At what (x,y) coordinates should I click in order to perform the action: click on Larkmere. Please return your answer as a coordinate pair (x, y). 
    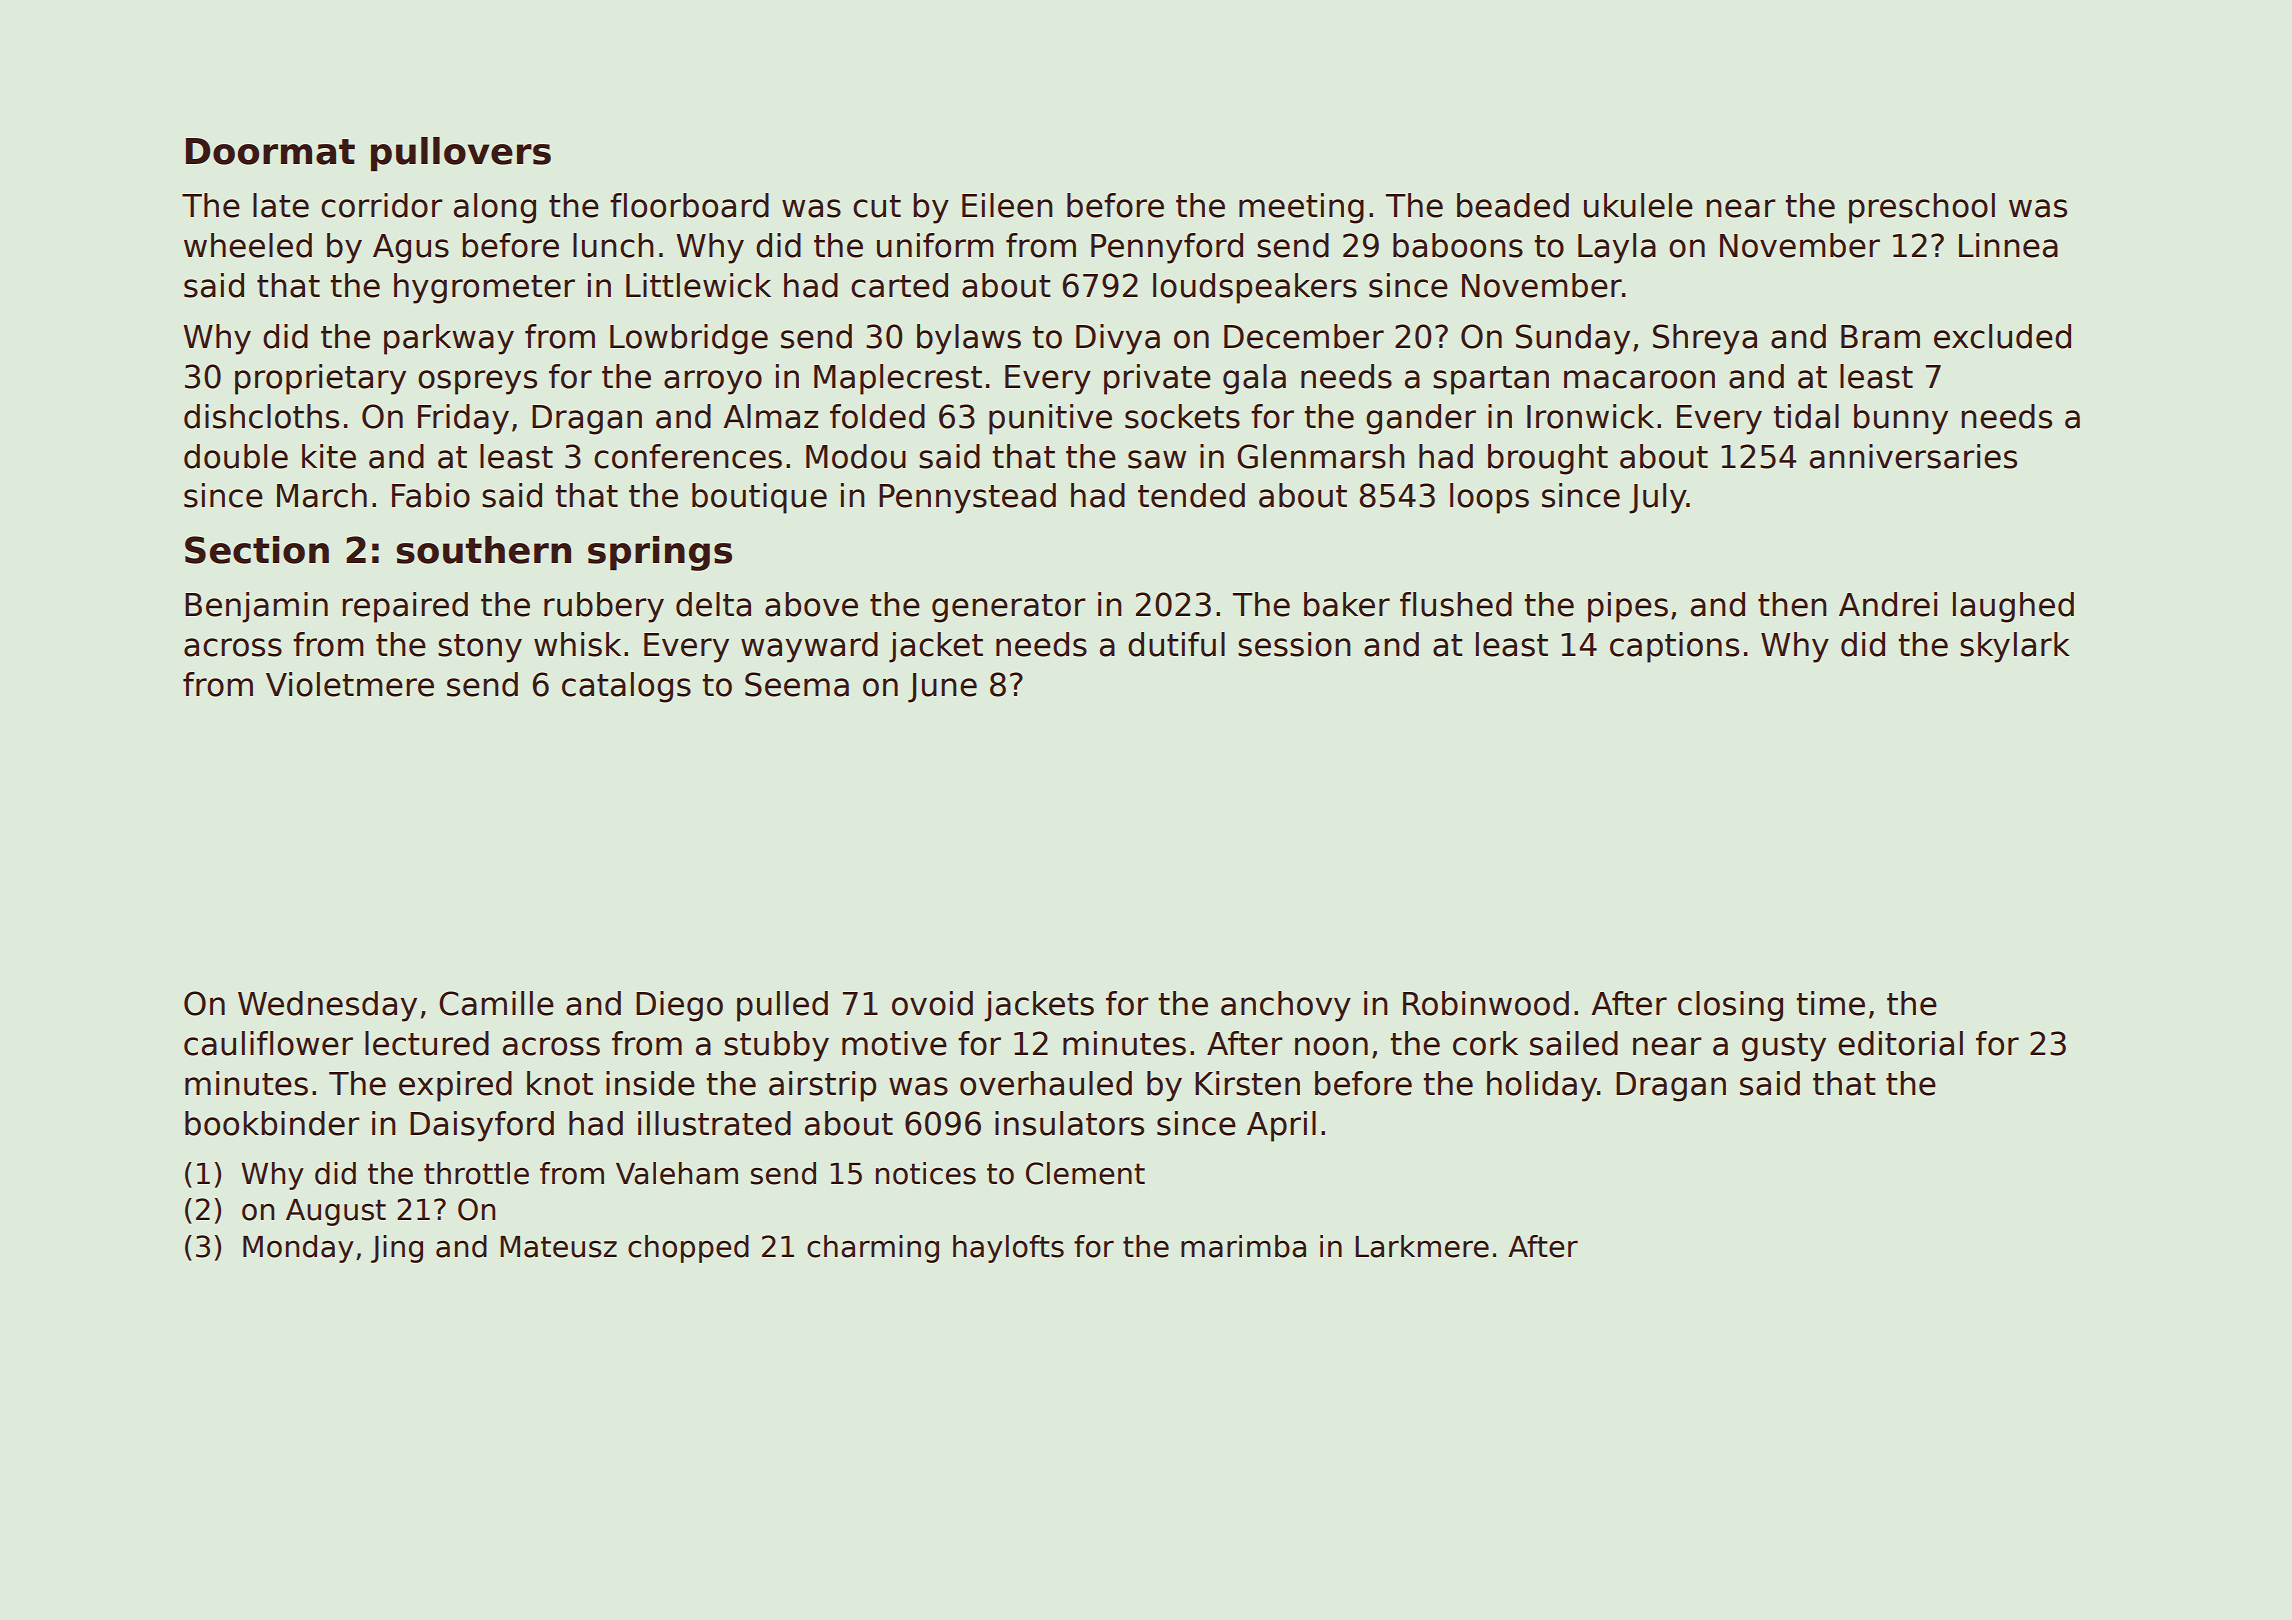
    Looking at the image, I should click on (1422, 1246).
